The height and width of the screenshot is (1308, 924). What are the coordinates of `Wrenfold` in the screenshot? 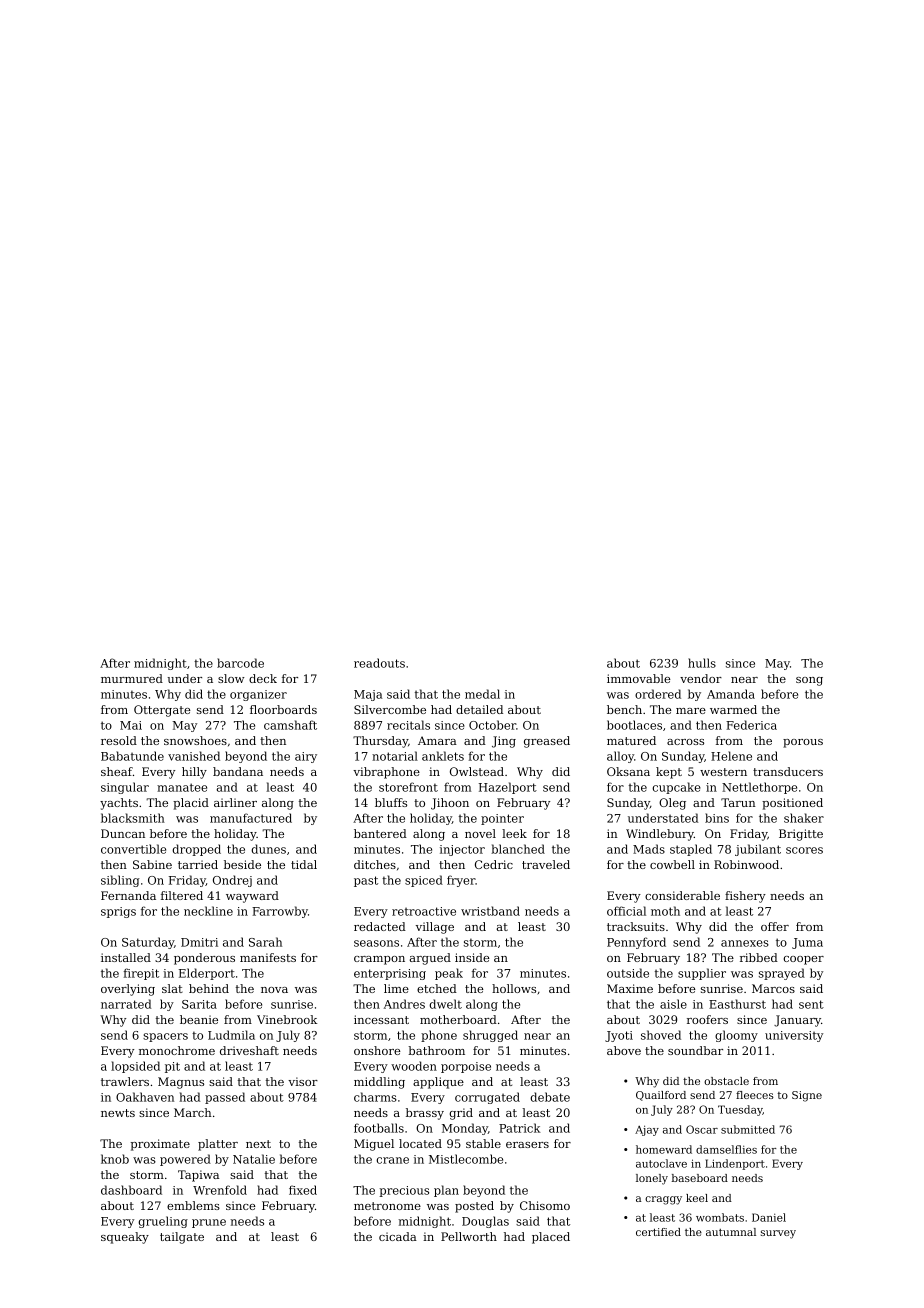 It's located at (220, 1190).
